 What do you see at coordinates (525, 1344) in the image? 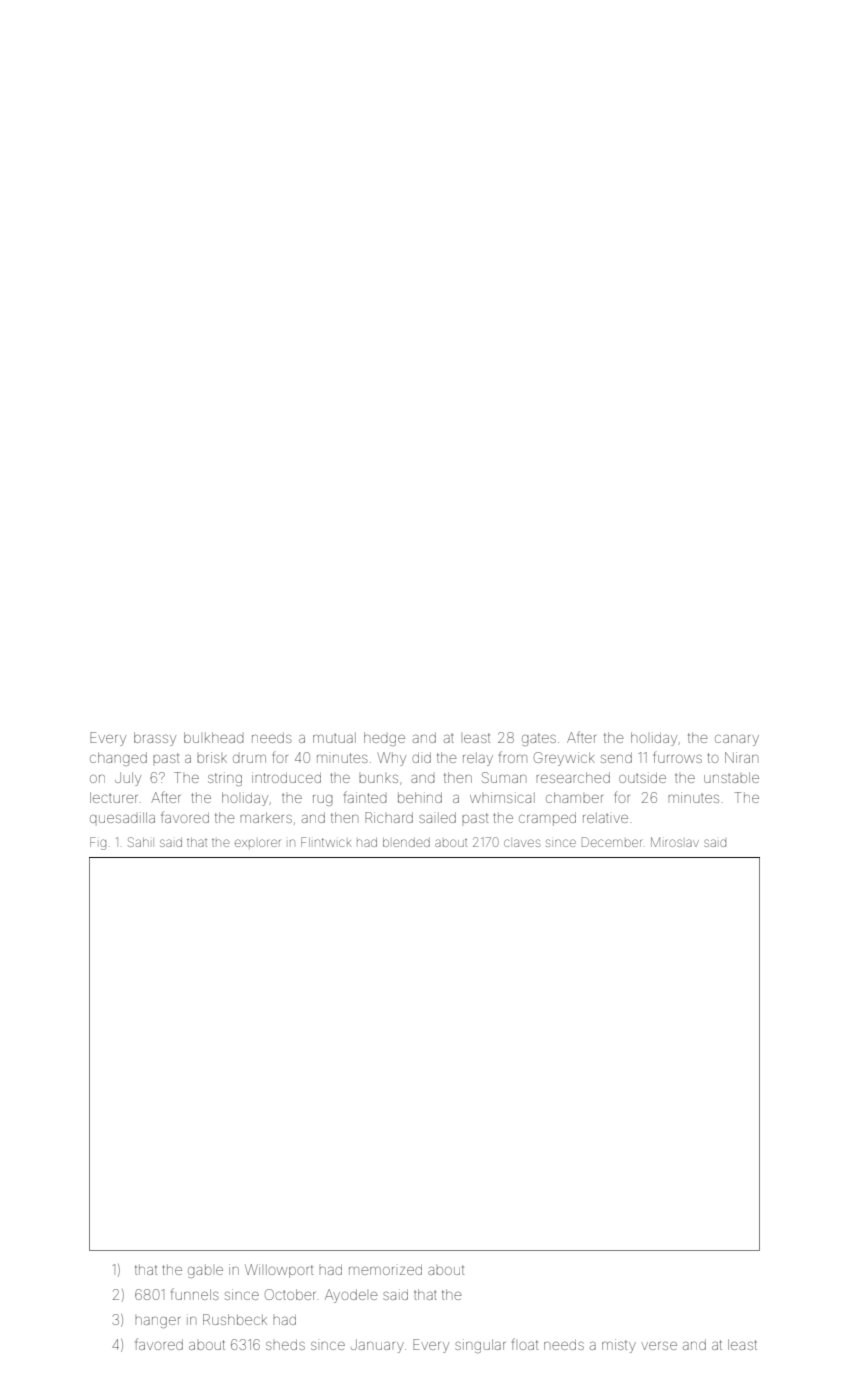
I see `float` at bounding box center [525, 1344].
